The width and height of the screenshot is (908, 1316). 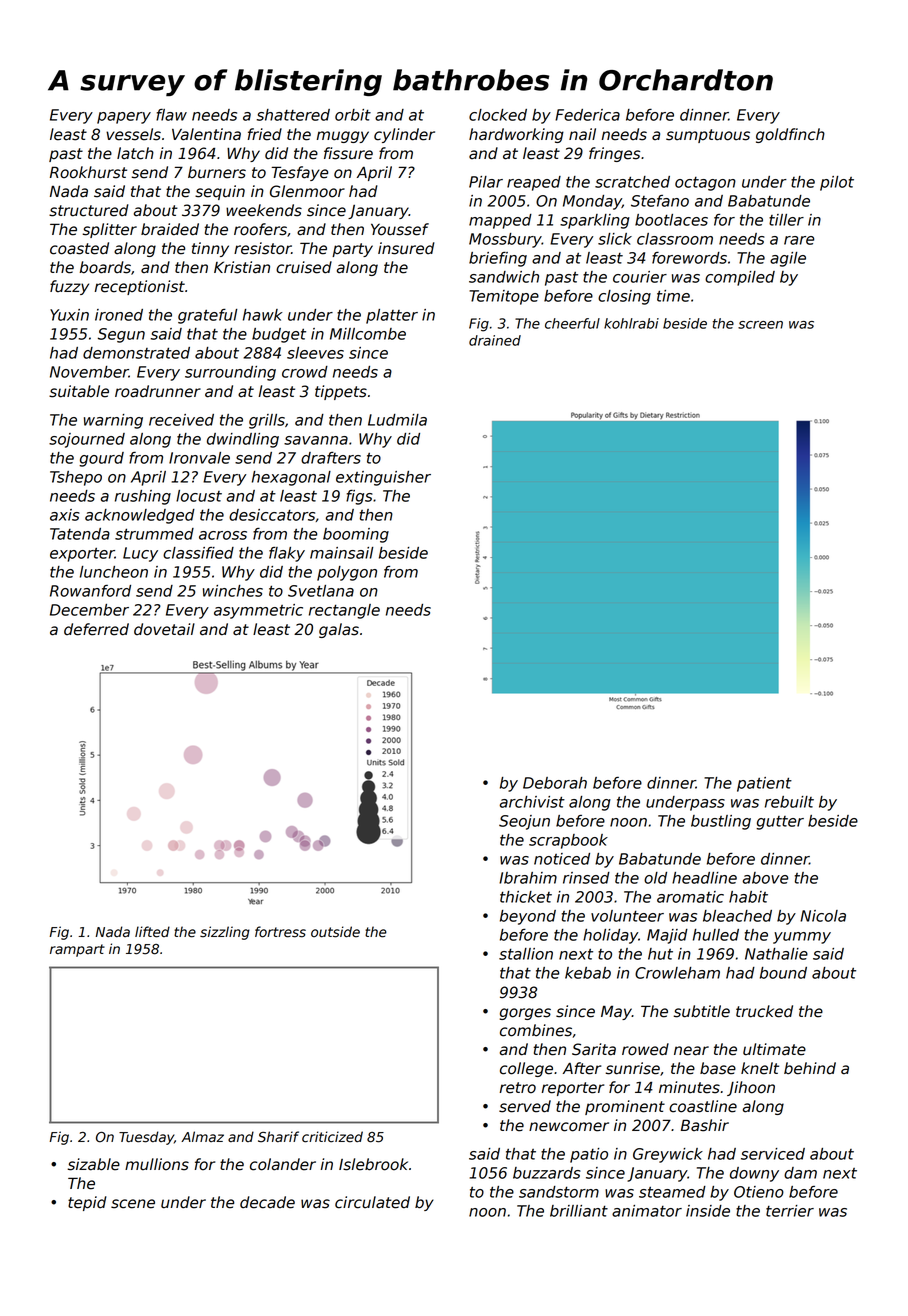 I want to click on Ludmila, so click(x=397, y=420).
